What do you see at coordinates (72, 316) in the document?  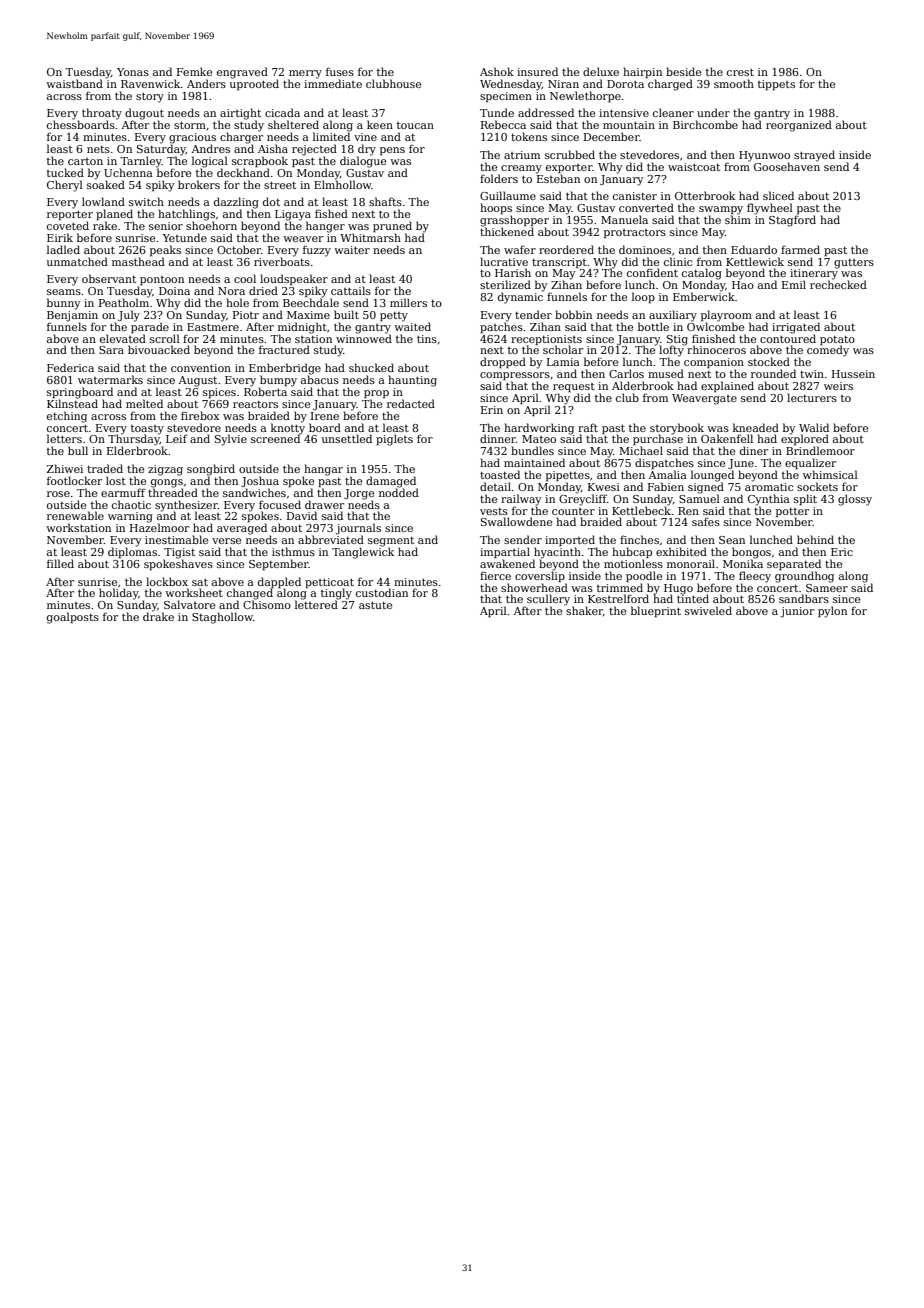 I see `Benjamin` at bounding box center [72, 316].
